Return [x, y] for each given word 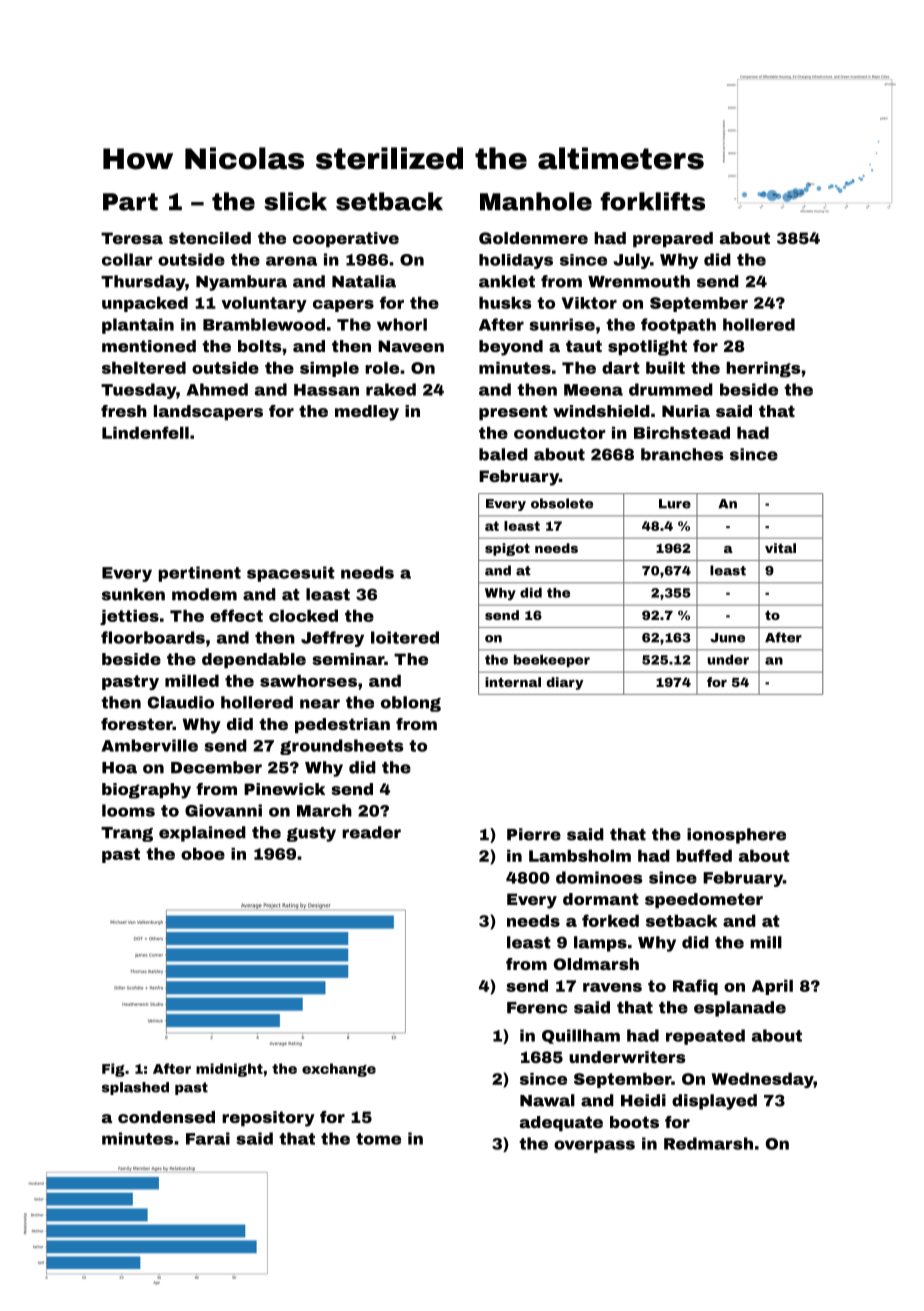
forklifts [652, 201]
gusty [311, 834]
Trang [127, 834]
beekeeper [552, 661]
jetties [129, 617]
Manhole [536, 201]
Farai [208, 1138]
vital [780, 548]
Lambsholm [580, 856]
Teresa [132, 238]
